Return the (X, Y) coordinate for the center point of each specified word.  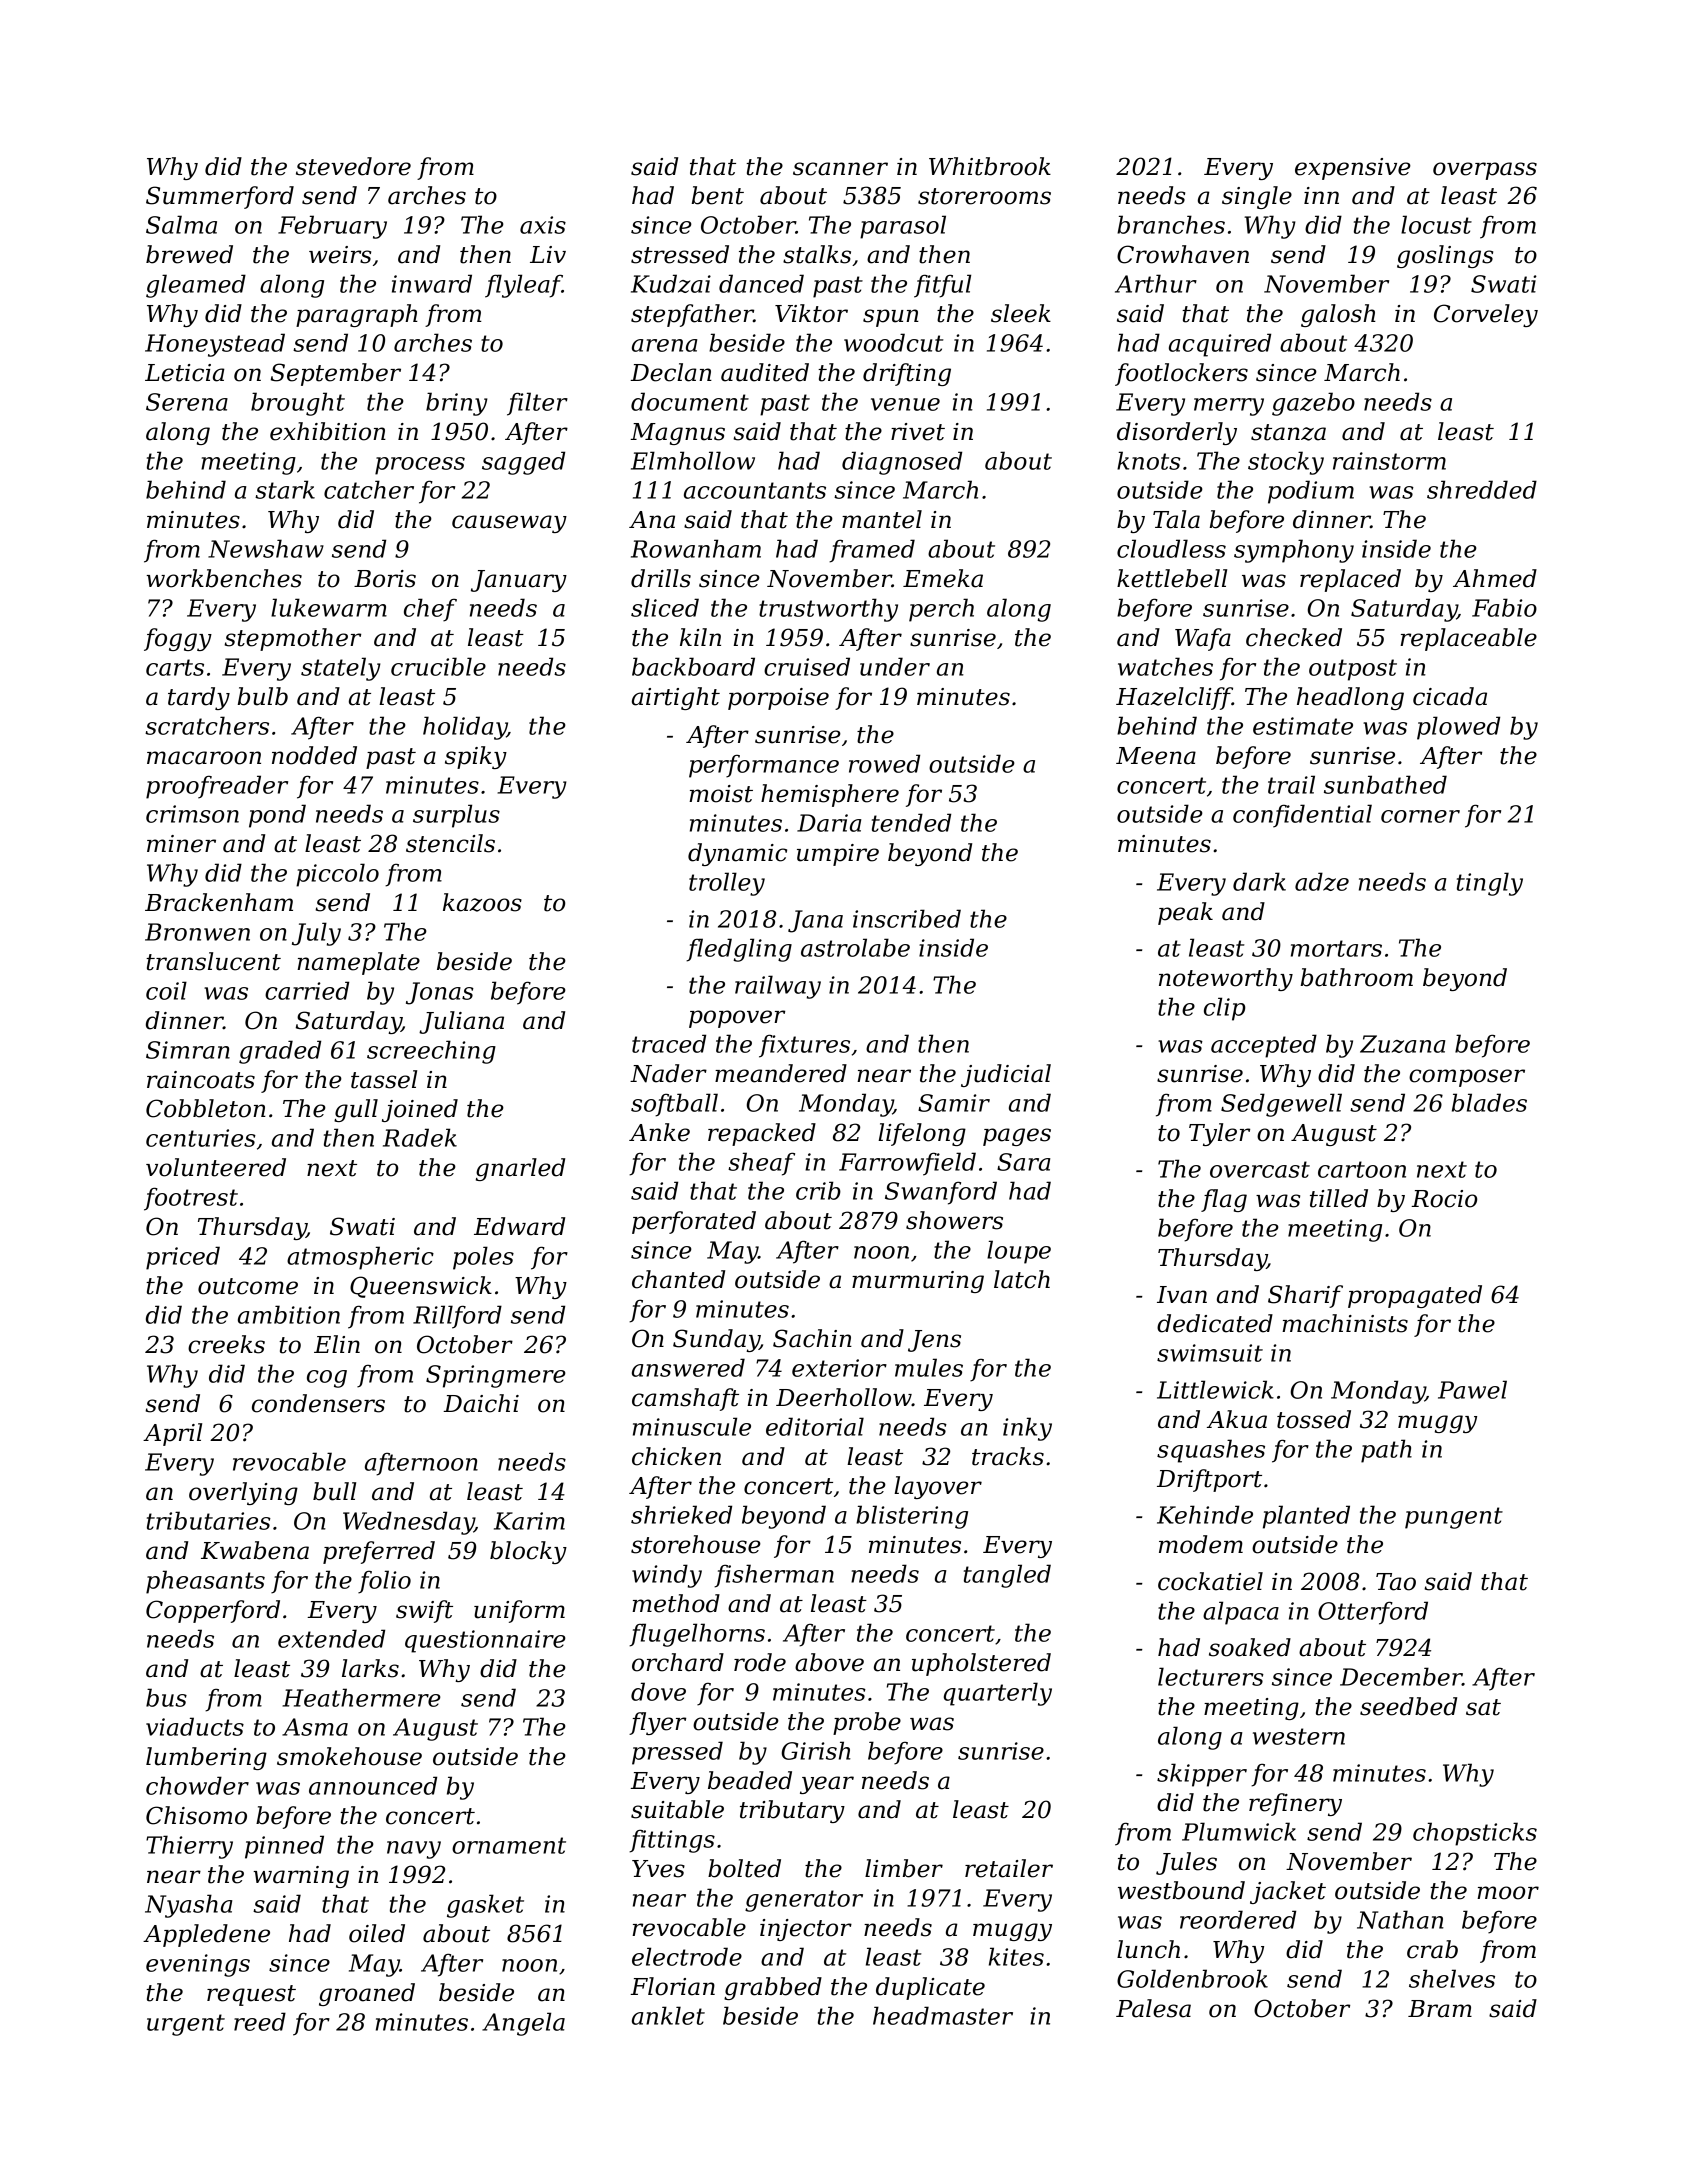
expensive (1353, 169)
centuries (201, 1138)
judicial (1006, 1075)
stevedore (353, 166)
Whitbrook (990, 166)
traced (669, 1043)
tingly (1490, 884)
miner (181, 844)
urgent (186, 2025)
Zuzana (1402, 1044)
